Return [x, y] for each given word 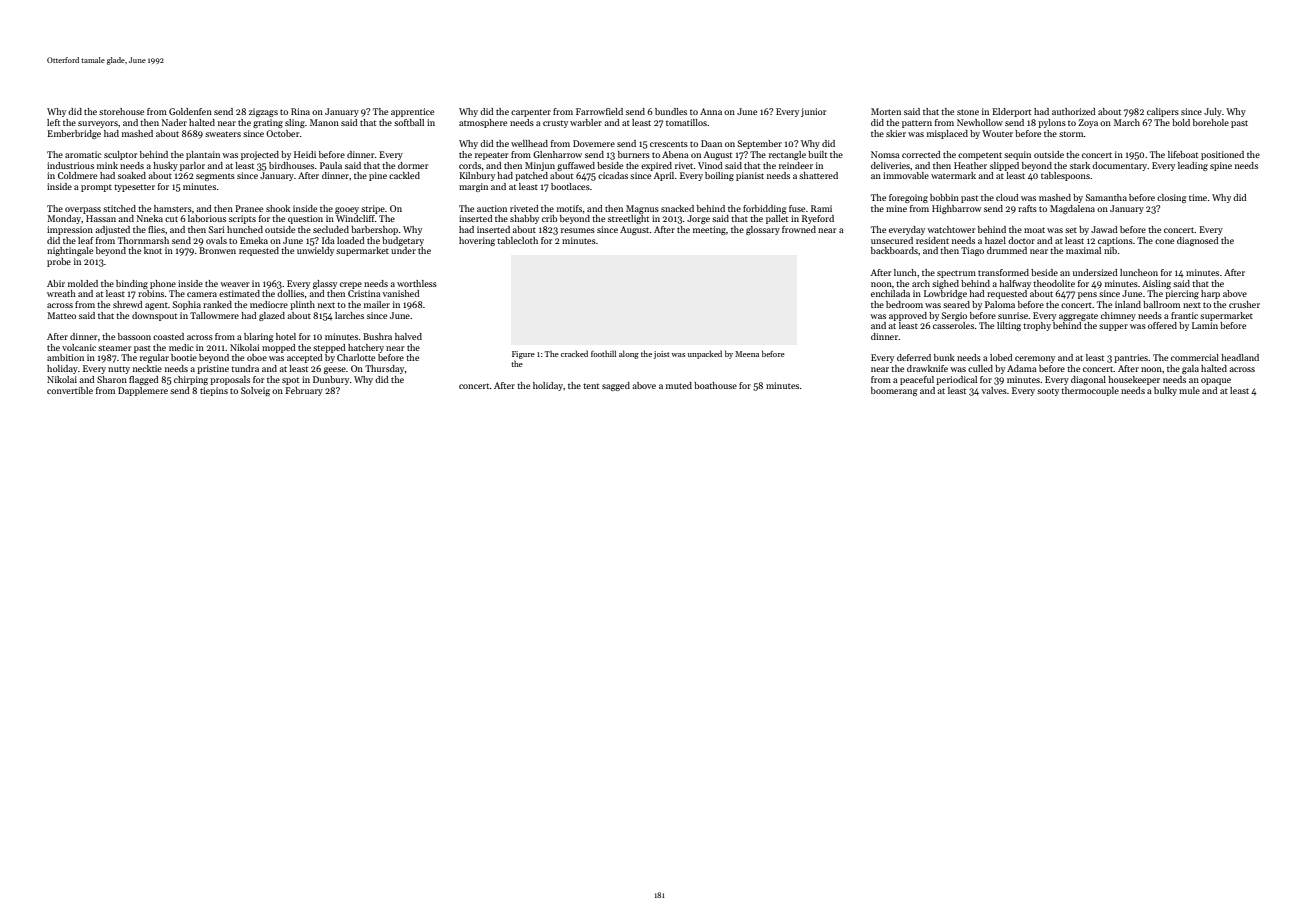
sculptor [120, 155]
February [304, 391]
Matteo [61, 315]
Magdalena [1072, 209]
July [1213, 112]
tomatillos [686, 122]
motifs [569, 208]
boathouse [715, 385]
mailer [377, 304]
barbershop [374, 230]
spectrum [956, 274]
